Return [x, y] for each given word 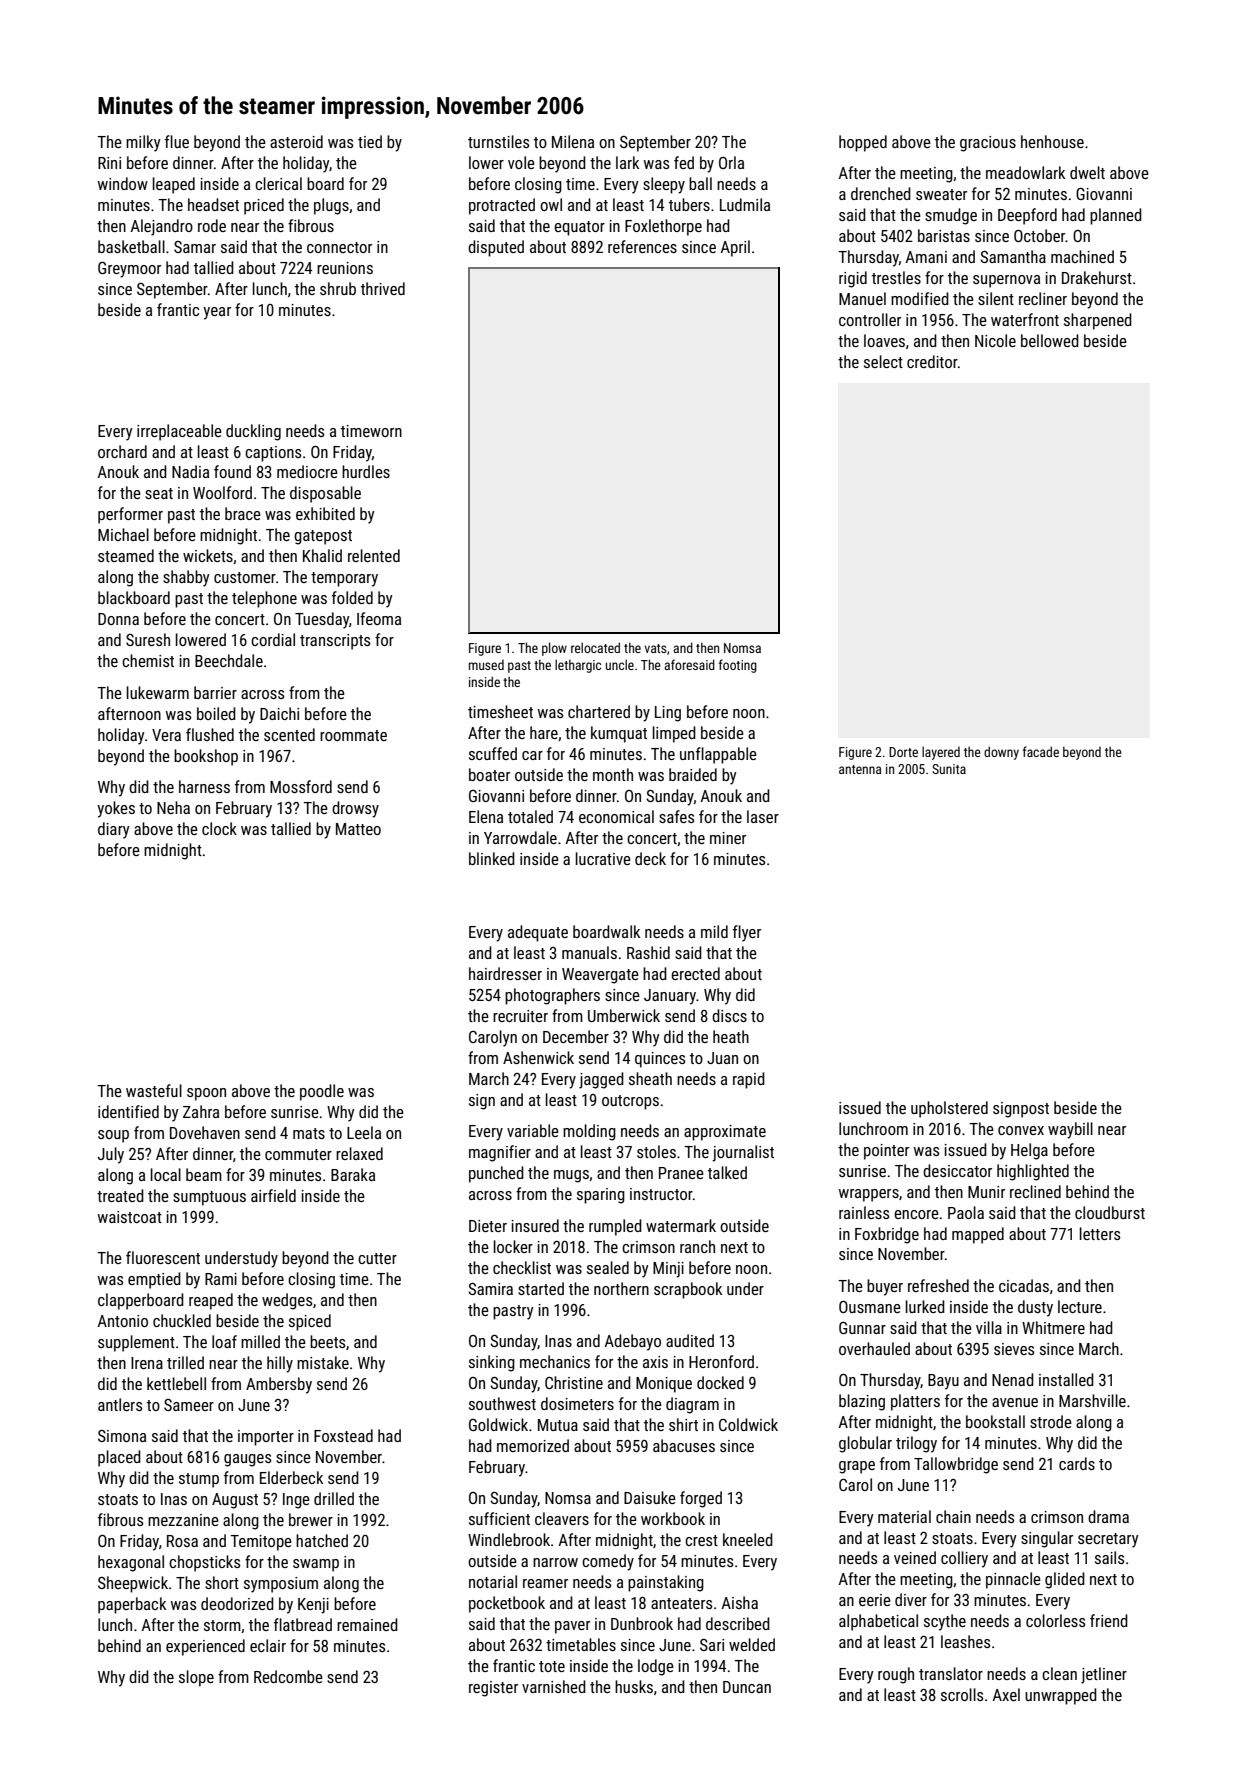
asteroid [296, 141]
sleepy [664, 185]
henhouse [1052, 141]
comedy [608, 1562]
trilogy [916, 1444]
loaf [224, 1341]
